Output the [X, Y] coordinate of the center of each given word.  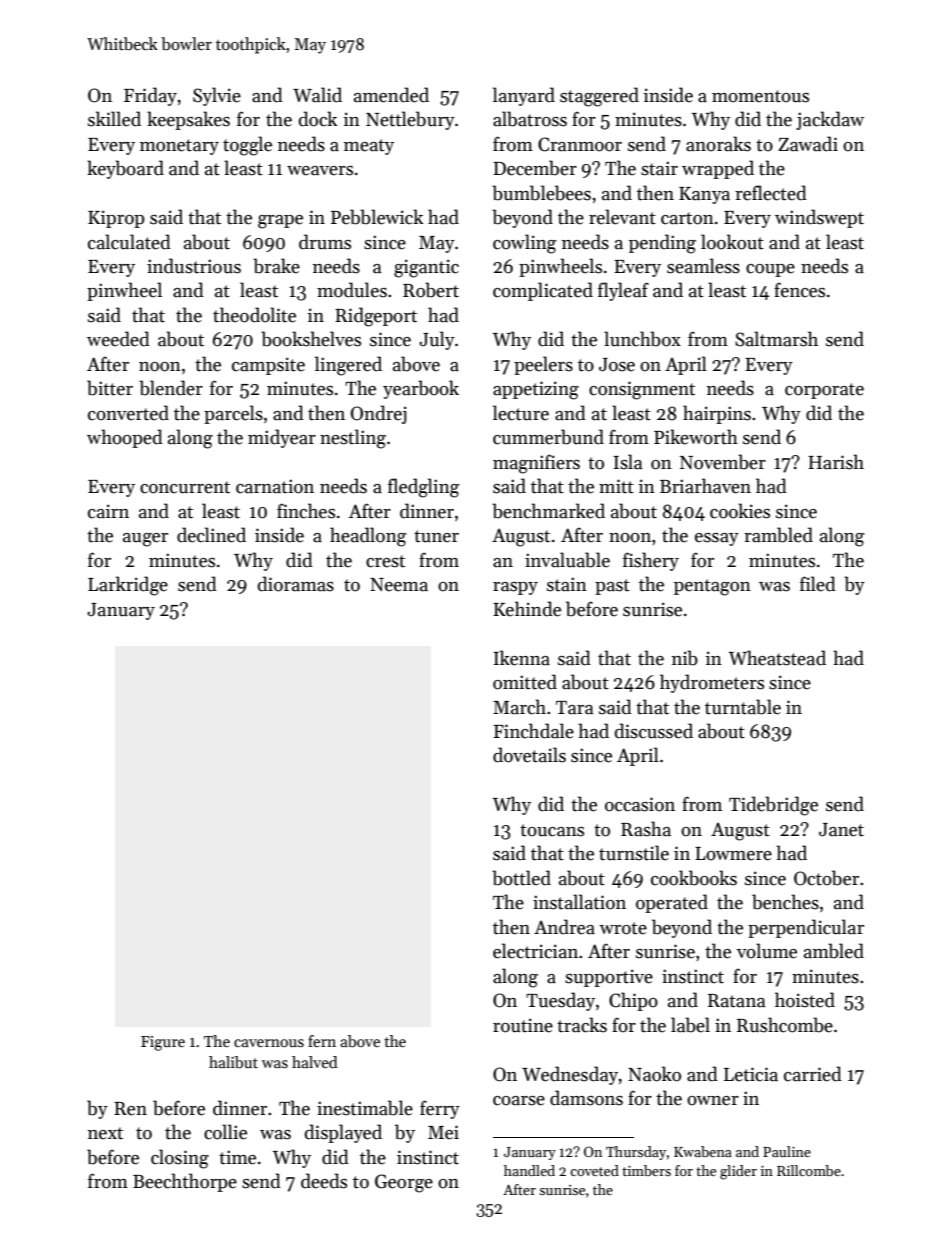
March [519, 707]
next [105, 1133]
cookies [740, 511]
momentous [760, 96]
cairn [108, 511]
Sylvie [217, 96]
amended [391, 95]
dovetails [529, 755]
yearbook [421, 389]
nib [685, 658]
